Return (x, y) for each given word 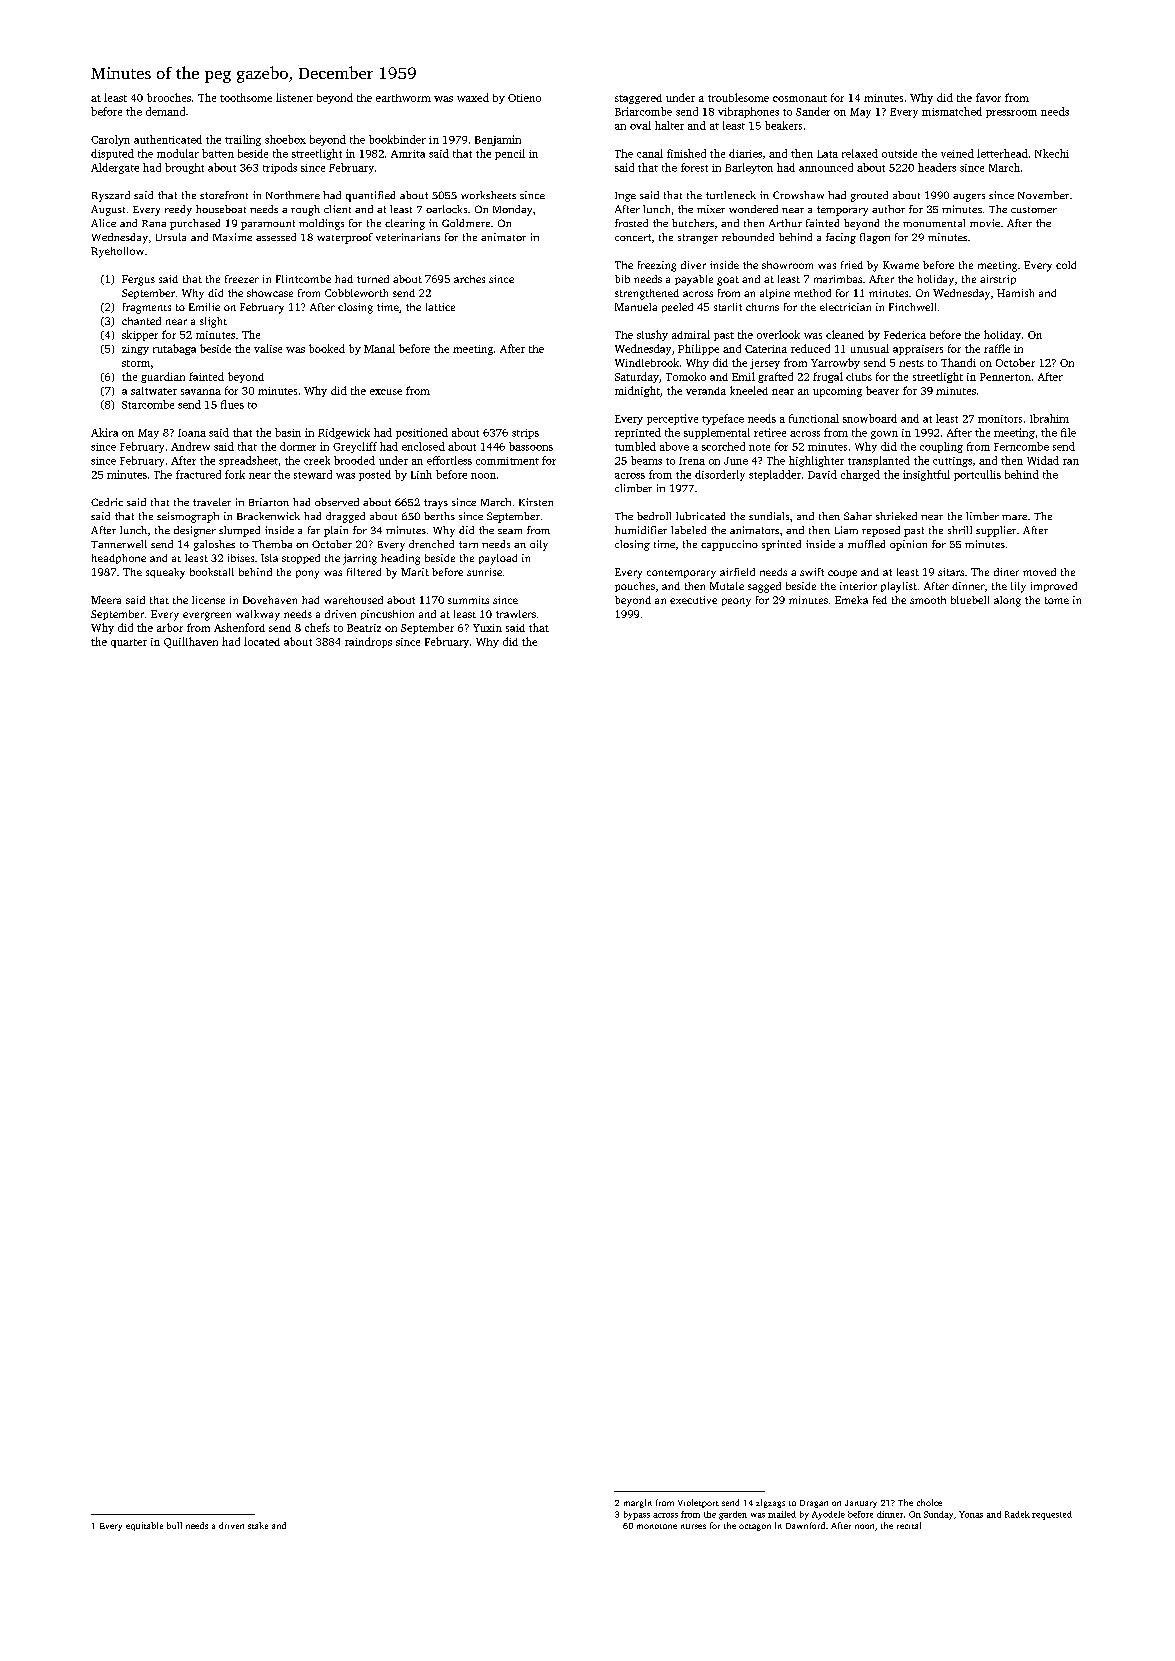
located (262, 641)
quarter (129, 643)
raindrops (368, 642)
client (337, 209)
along (1007, 601)
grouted (869, 196)
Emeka (851, 600)
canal (650, 153)
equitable (144, 1526)
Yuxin (487, 628)
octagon (755, 1527)
